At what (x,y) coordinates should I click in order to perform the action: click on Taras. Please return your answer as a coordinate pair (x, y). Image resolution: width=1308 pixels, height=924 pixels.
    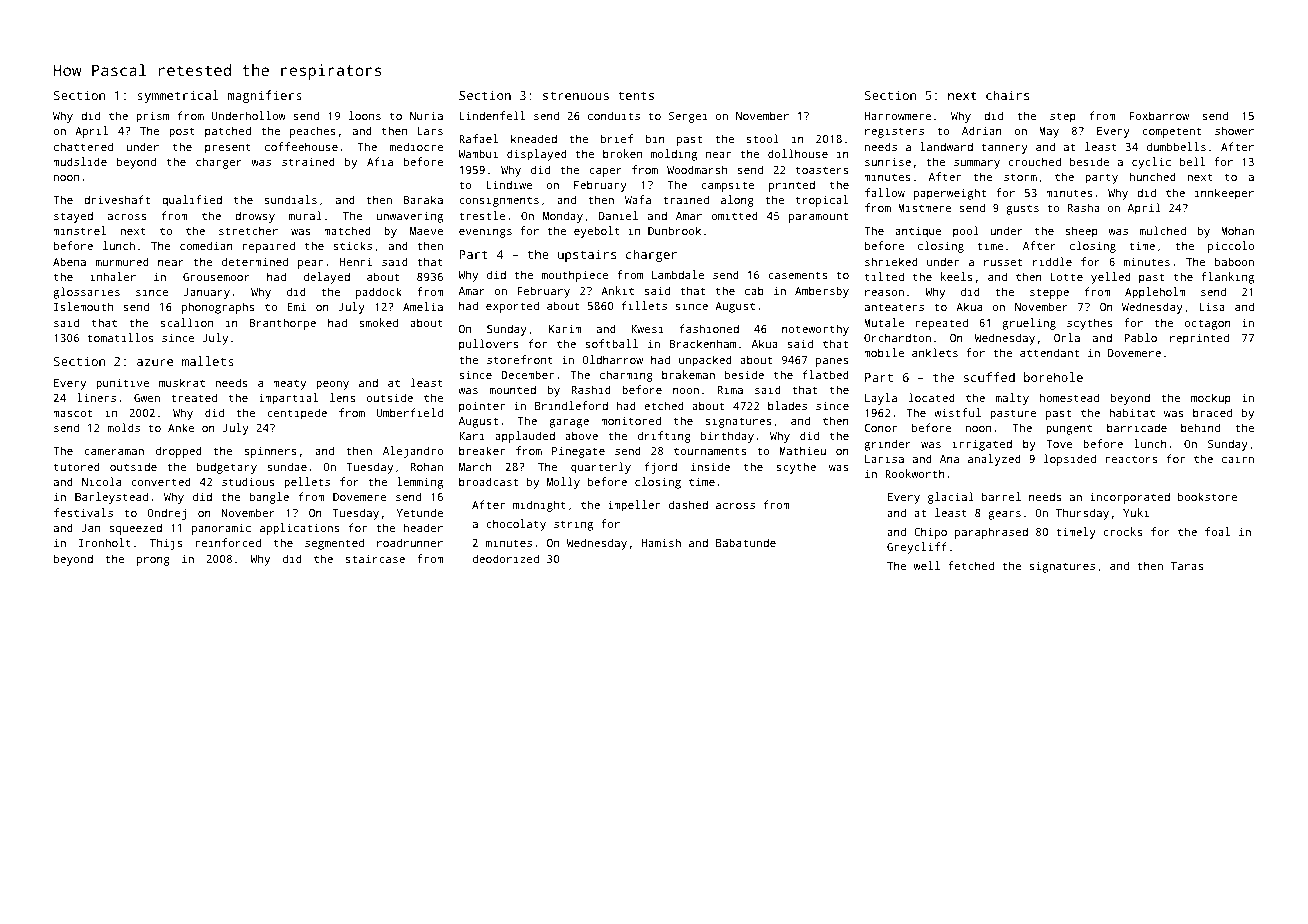
    Looking at the image, I should click on (1187, 566).
